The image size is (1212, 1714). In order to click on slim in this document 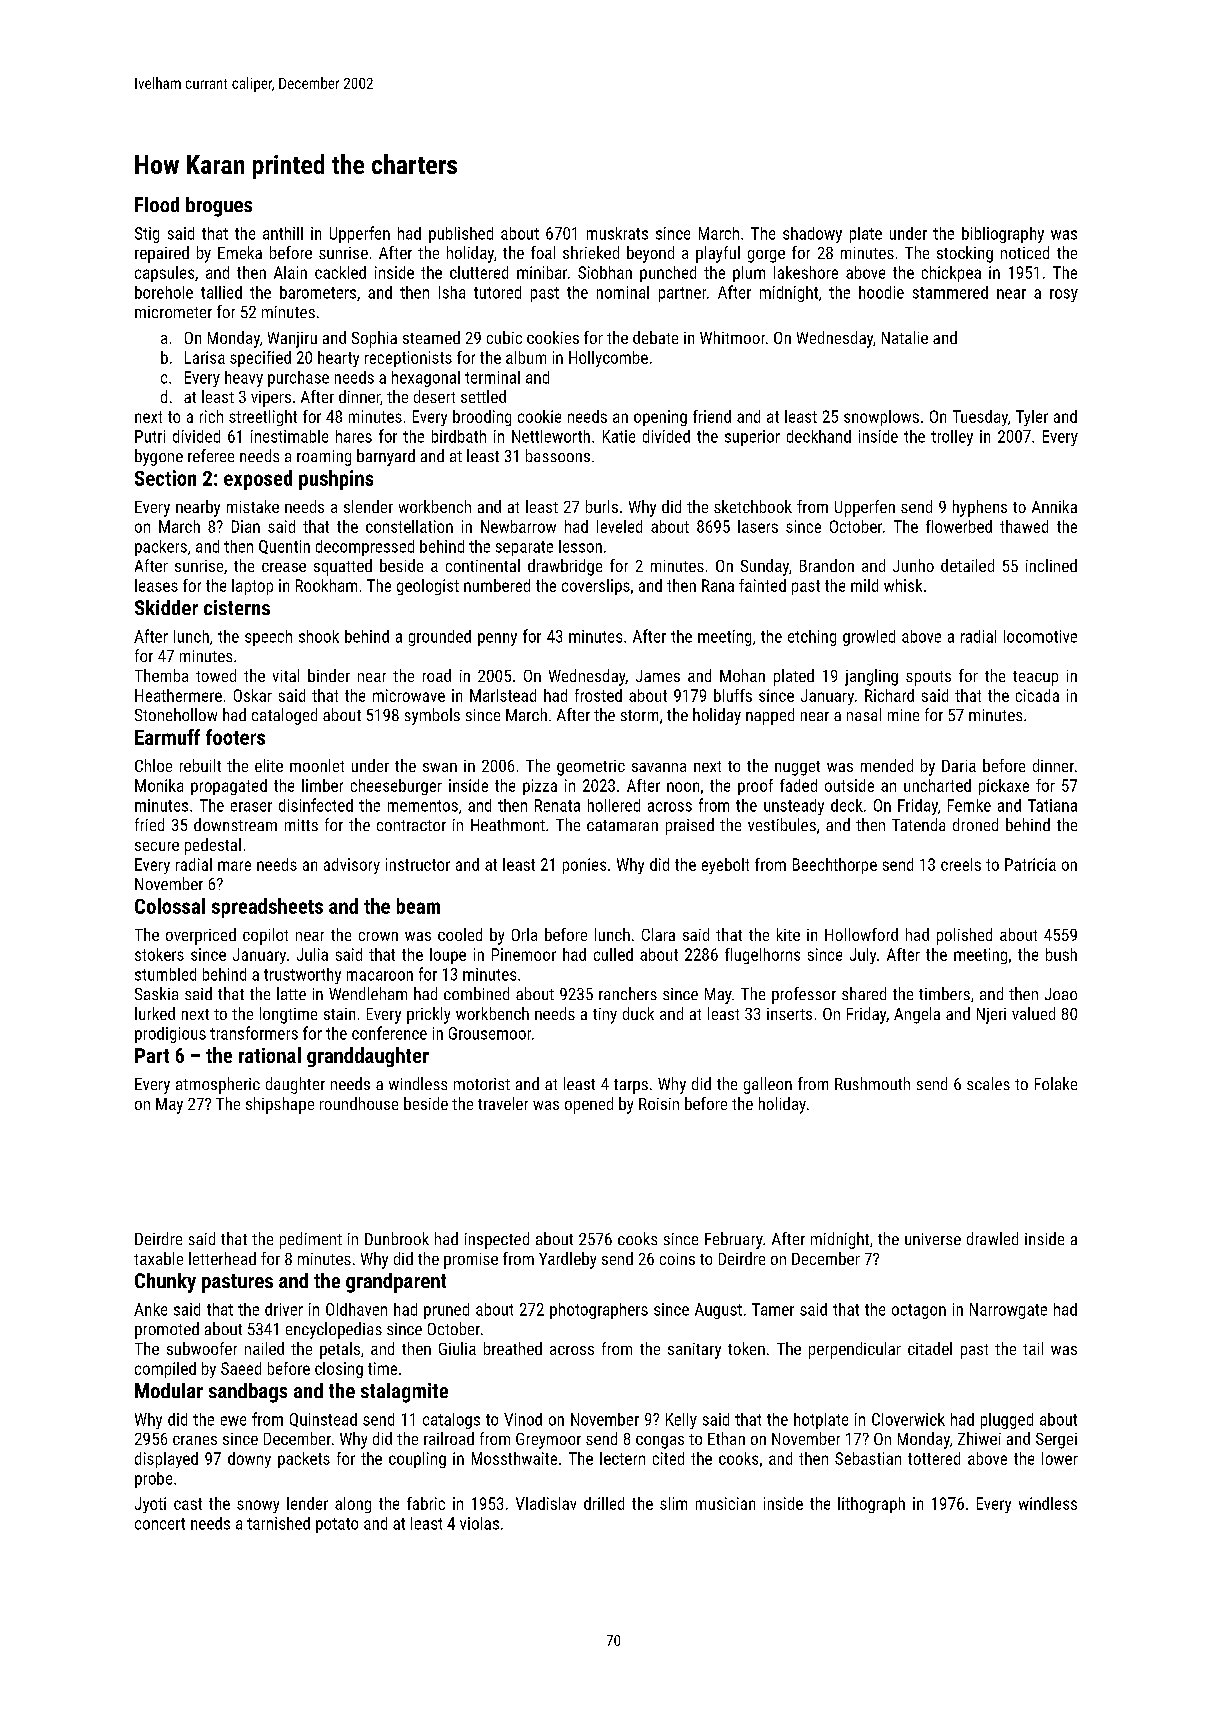, I will do `click(673, 1503)`.
